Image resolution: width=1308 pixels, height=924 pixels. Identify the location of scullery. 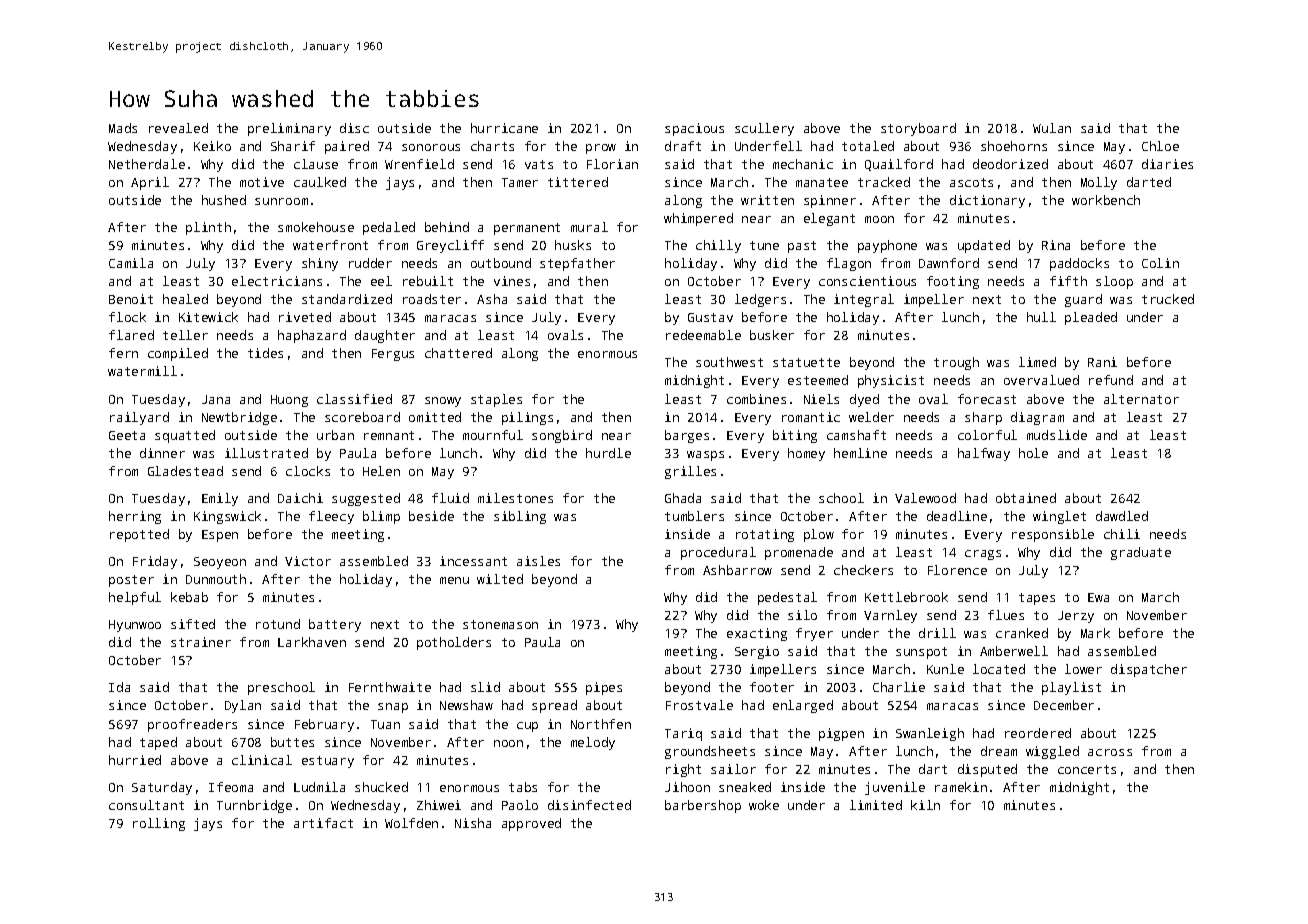
(764, 129).
